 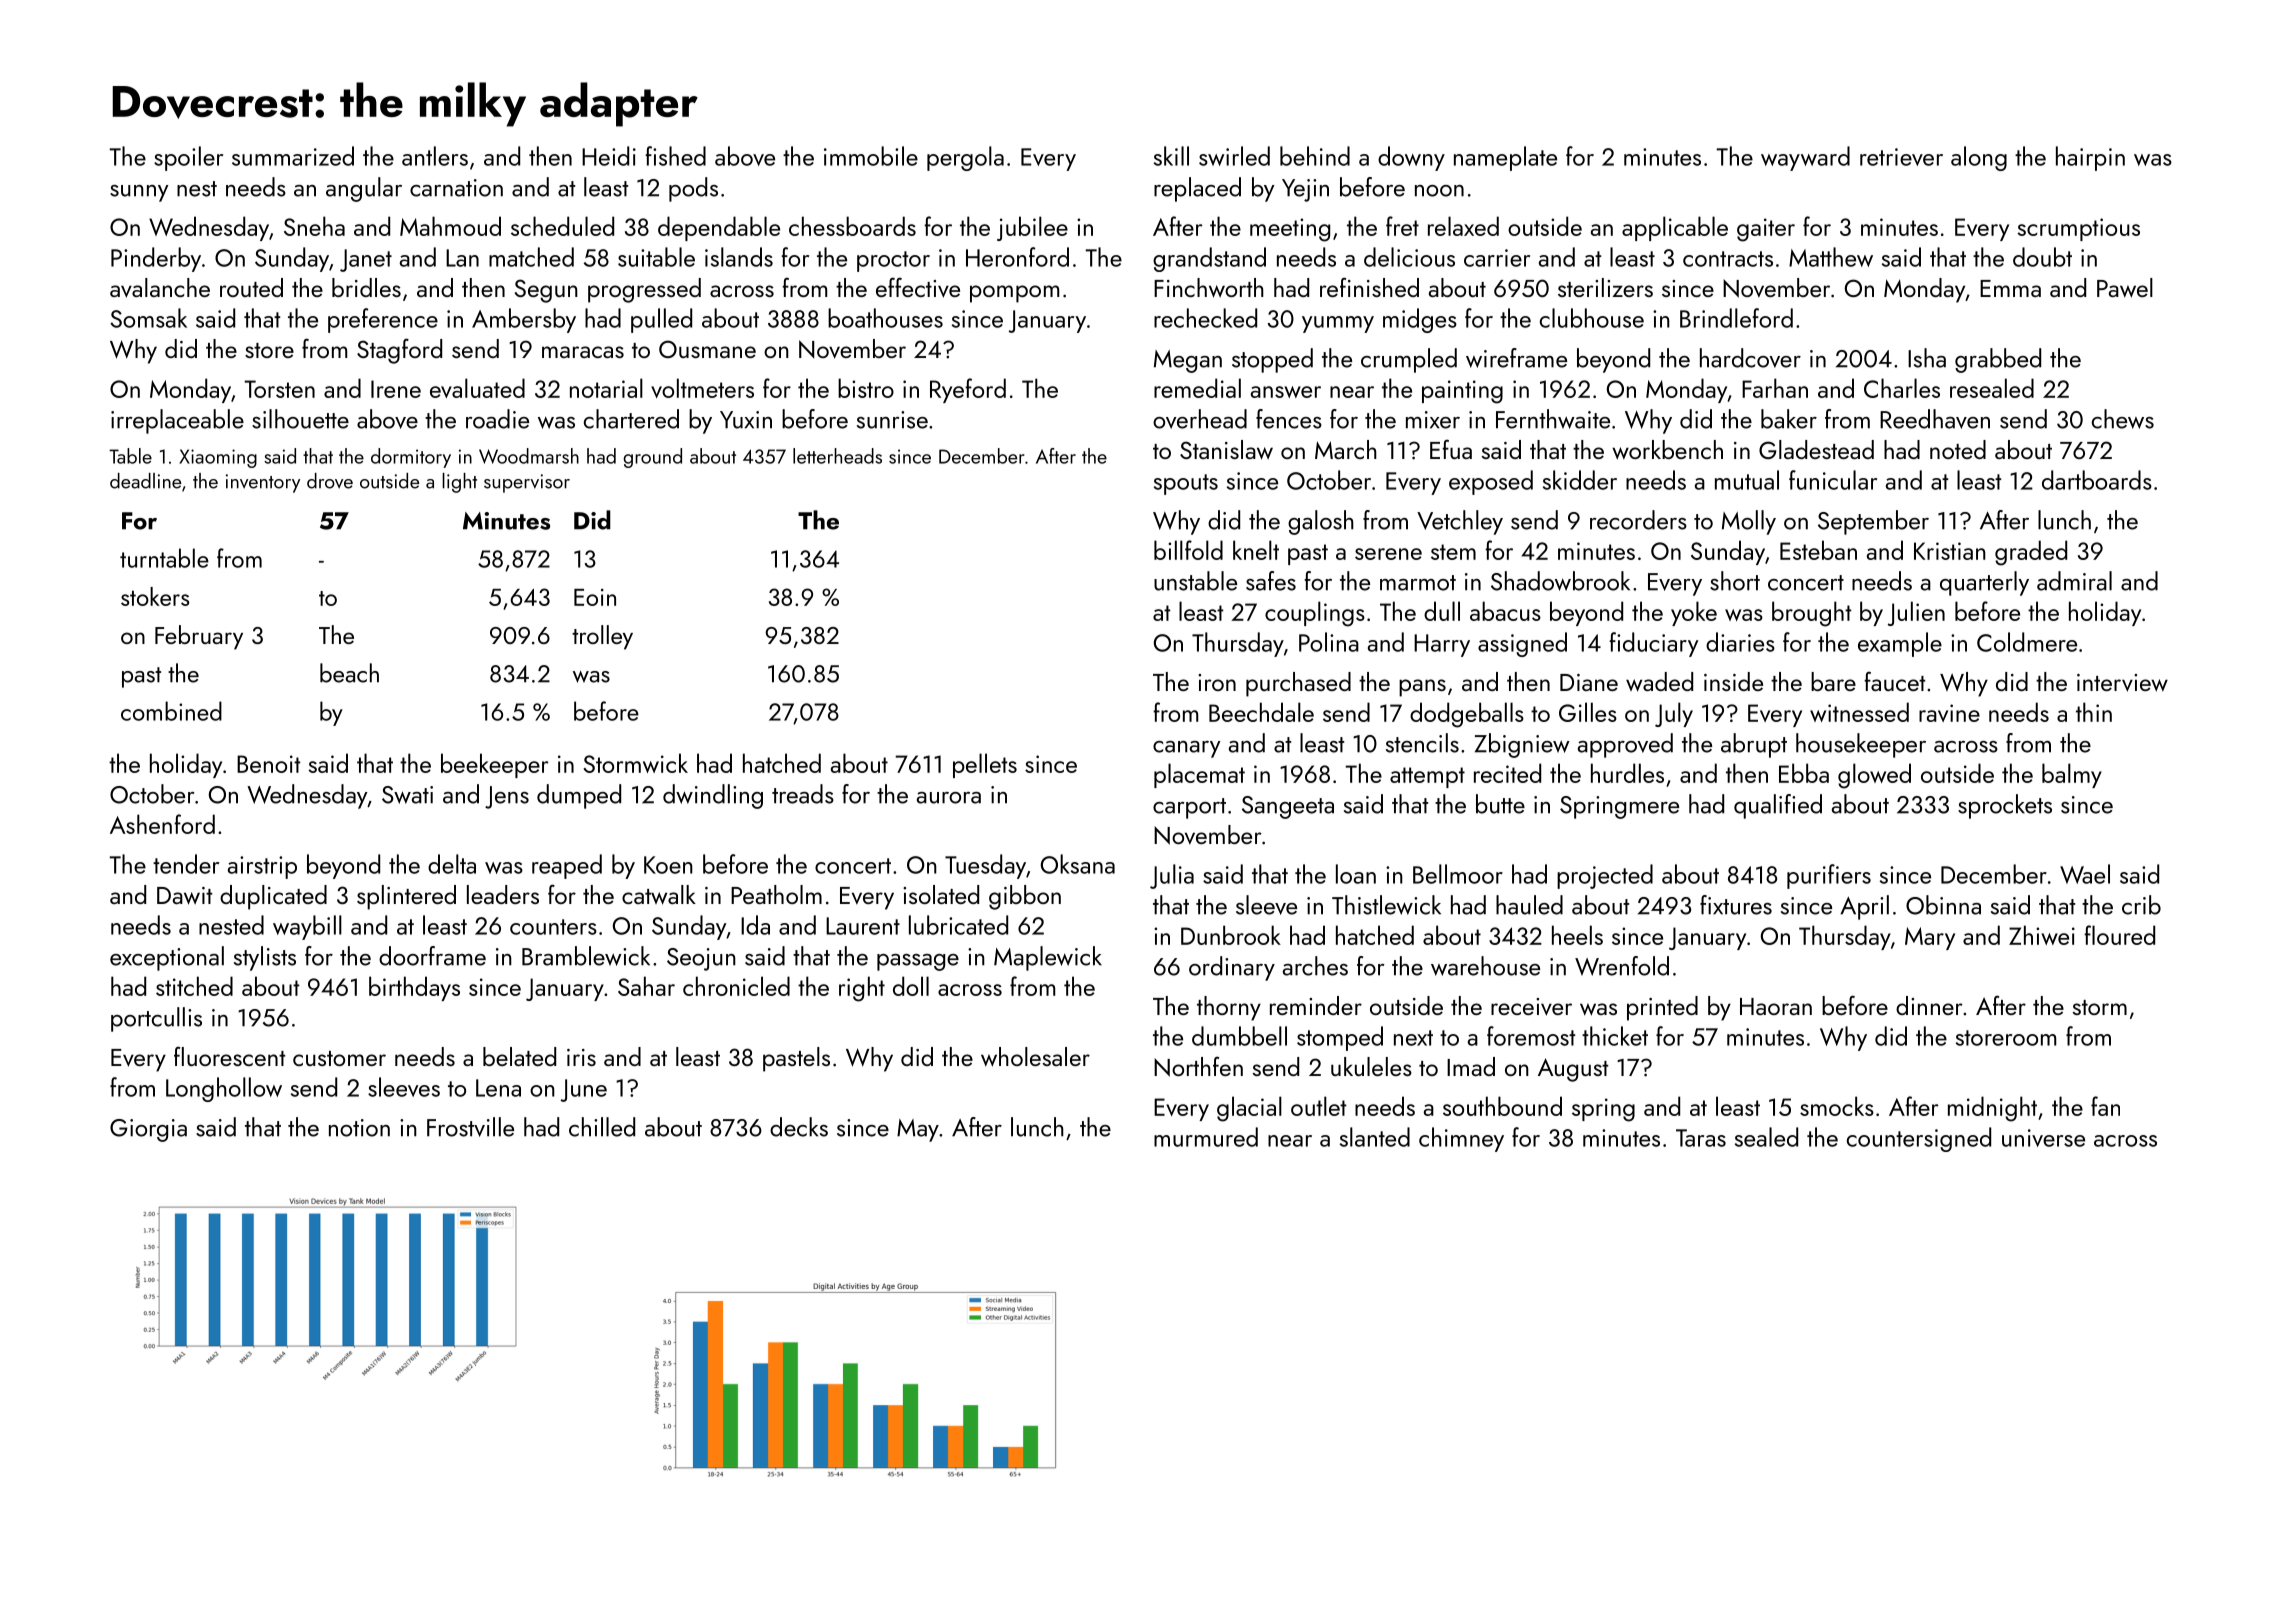 I want to click on dinner, so click(x=1929, y=1005).
